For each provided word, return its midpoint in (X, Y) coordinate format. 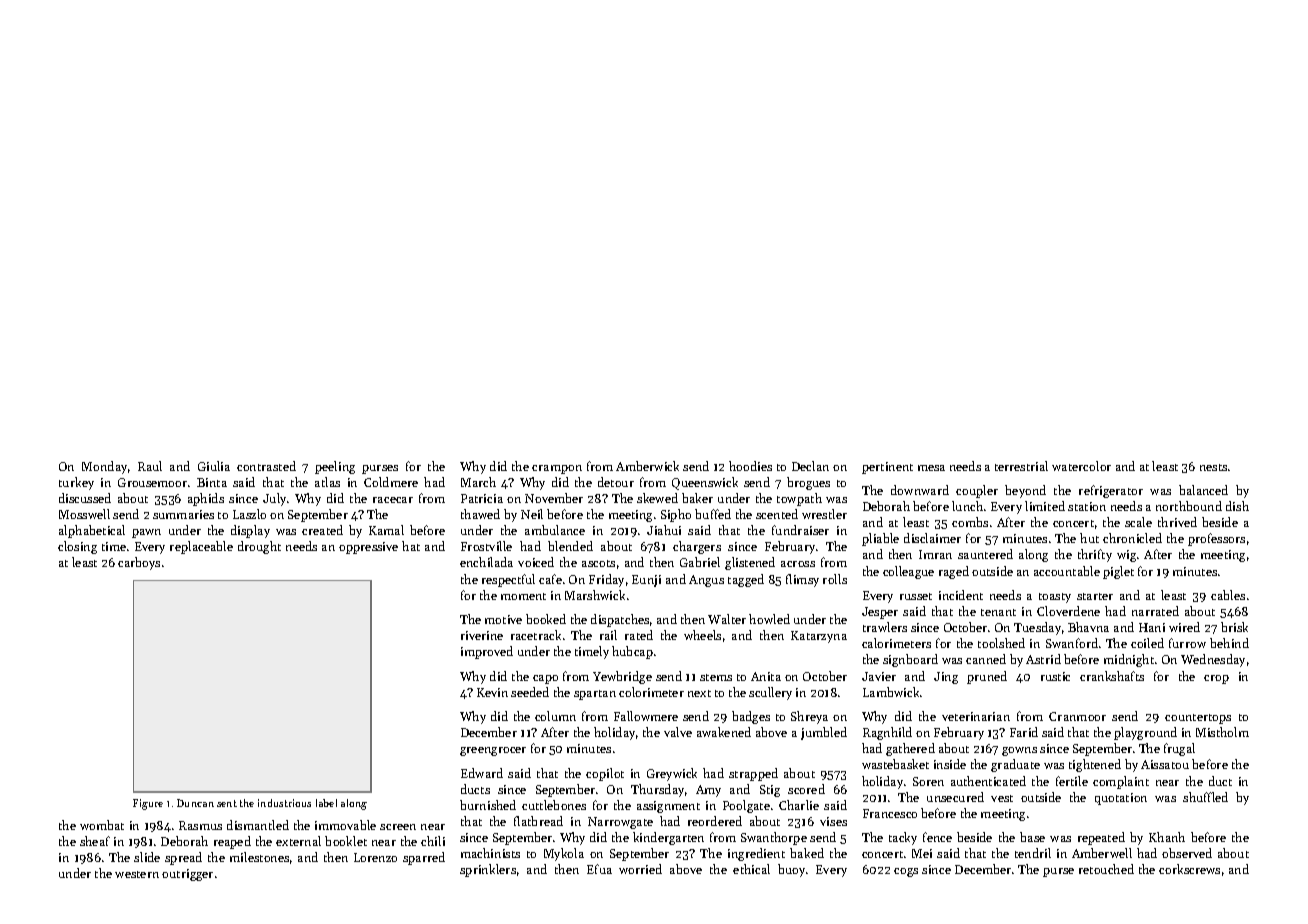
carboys (139, 563)
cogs (906, 872)
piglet (1118, 572)
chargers (697, 547)
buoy (791, 870)
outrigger (187, 875)
